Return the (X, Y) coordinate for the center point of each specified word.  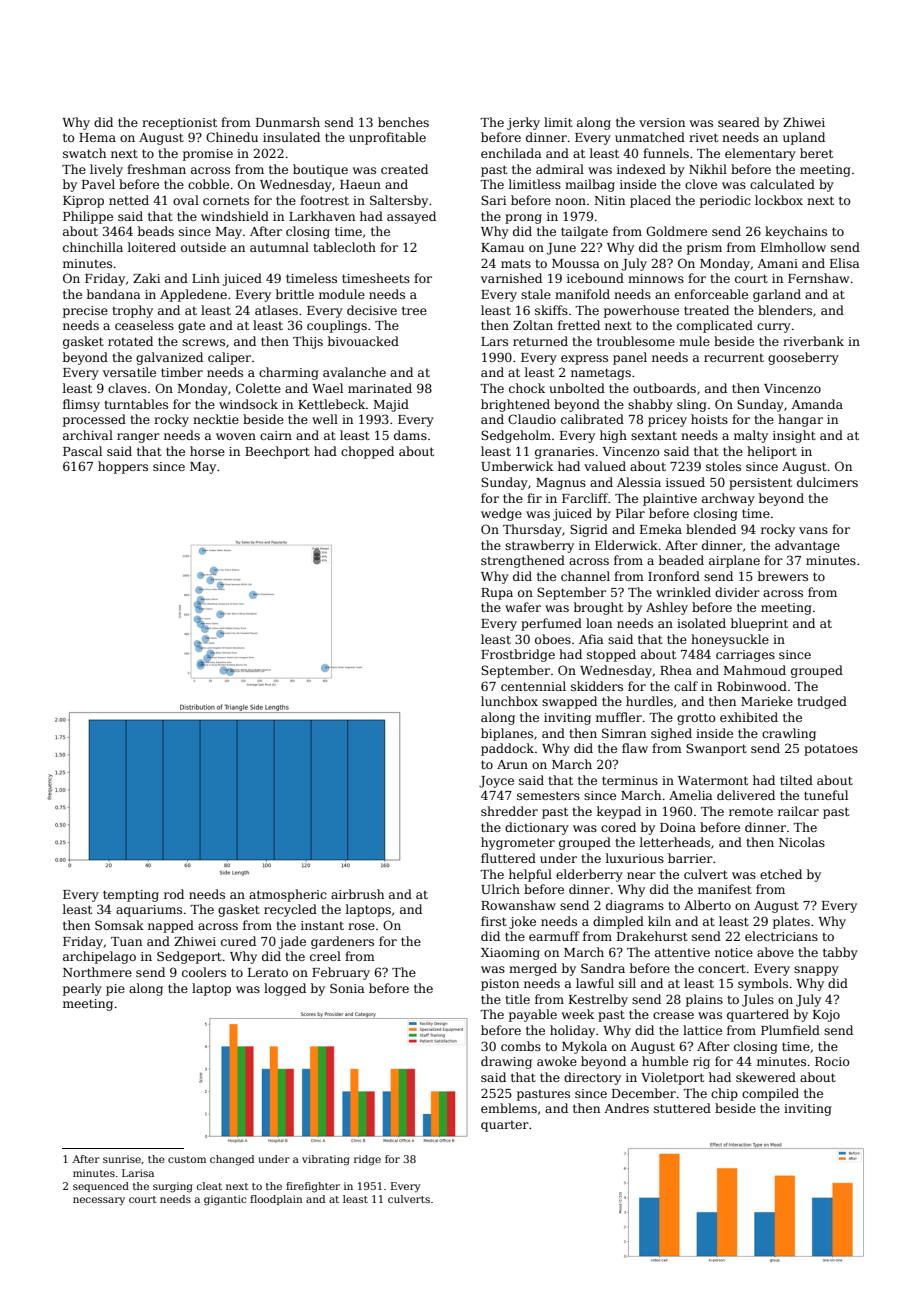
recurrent (734, 358)
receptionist (179, 124)
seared (739, 122)
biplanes (507, 734)
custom (187, 1159)
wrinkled (683, 592)
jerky (523, 123)
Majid (391, 405)
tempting (131, 896)
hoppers (123, 467)
